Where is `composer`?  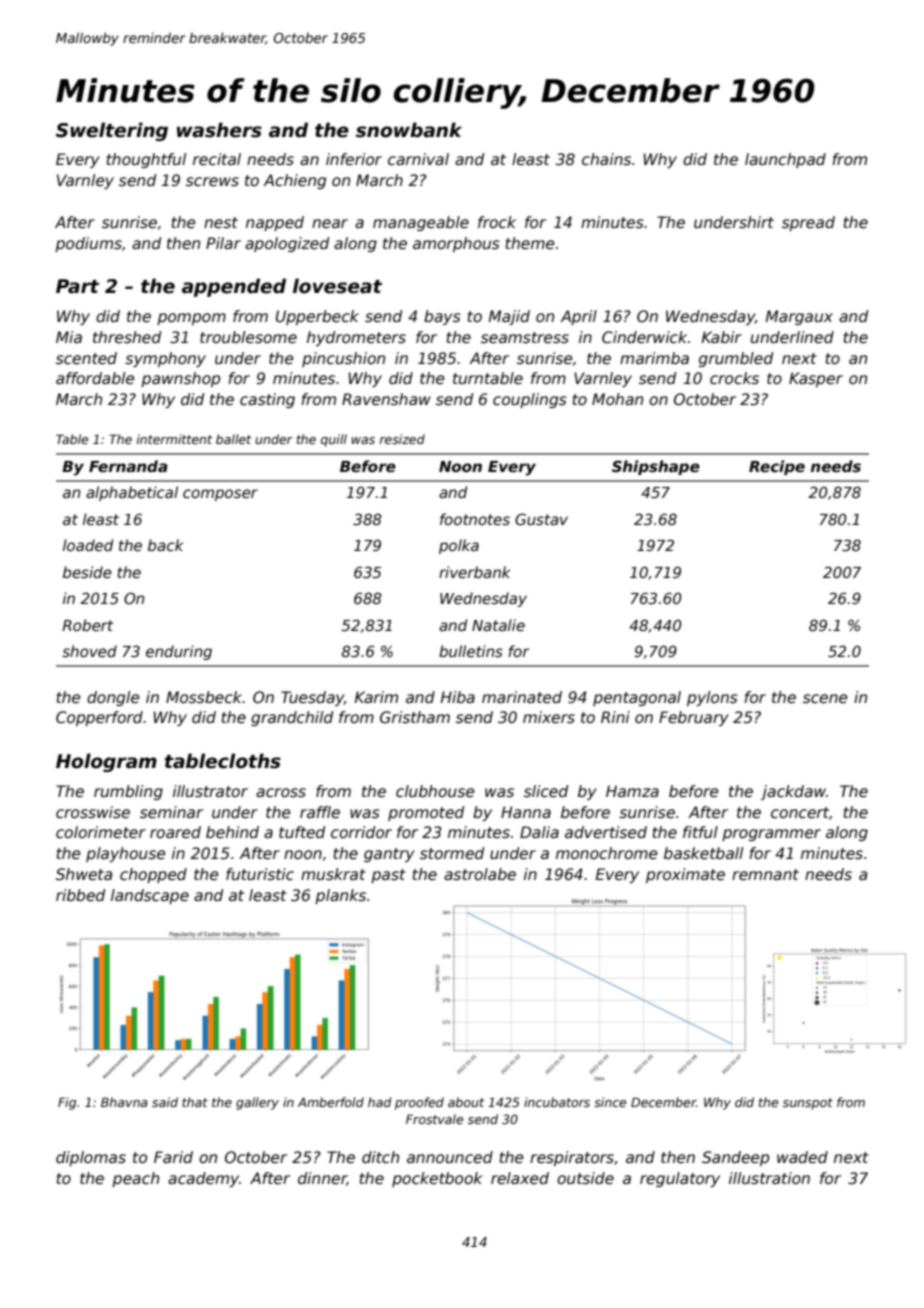
composer is located at coordinates (220, 495).
